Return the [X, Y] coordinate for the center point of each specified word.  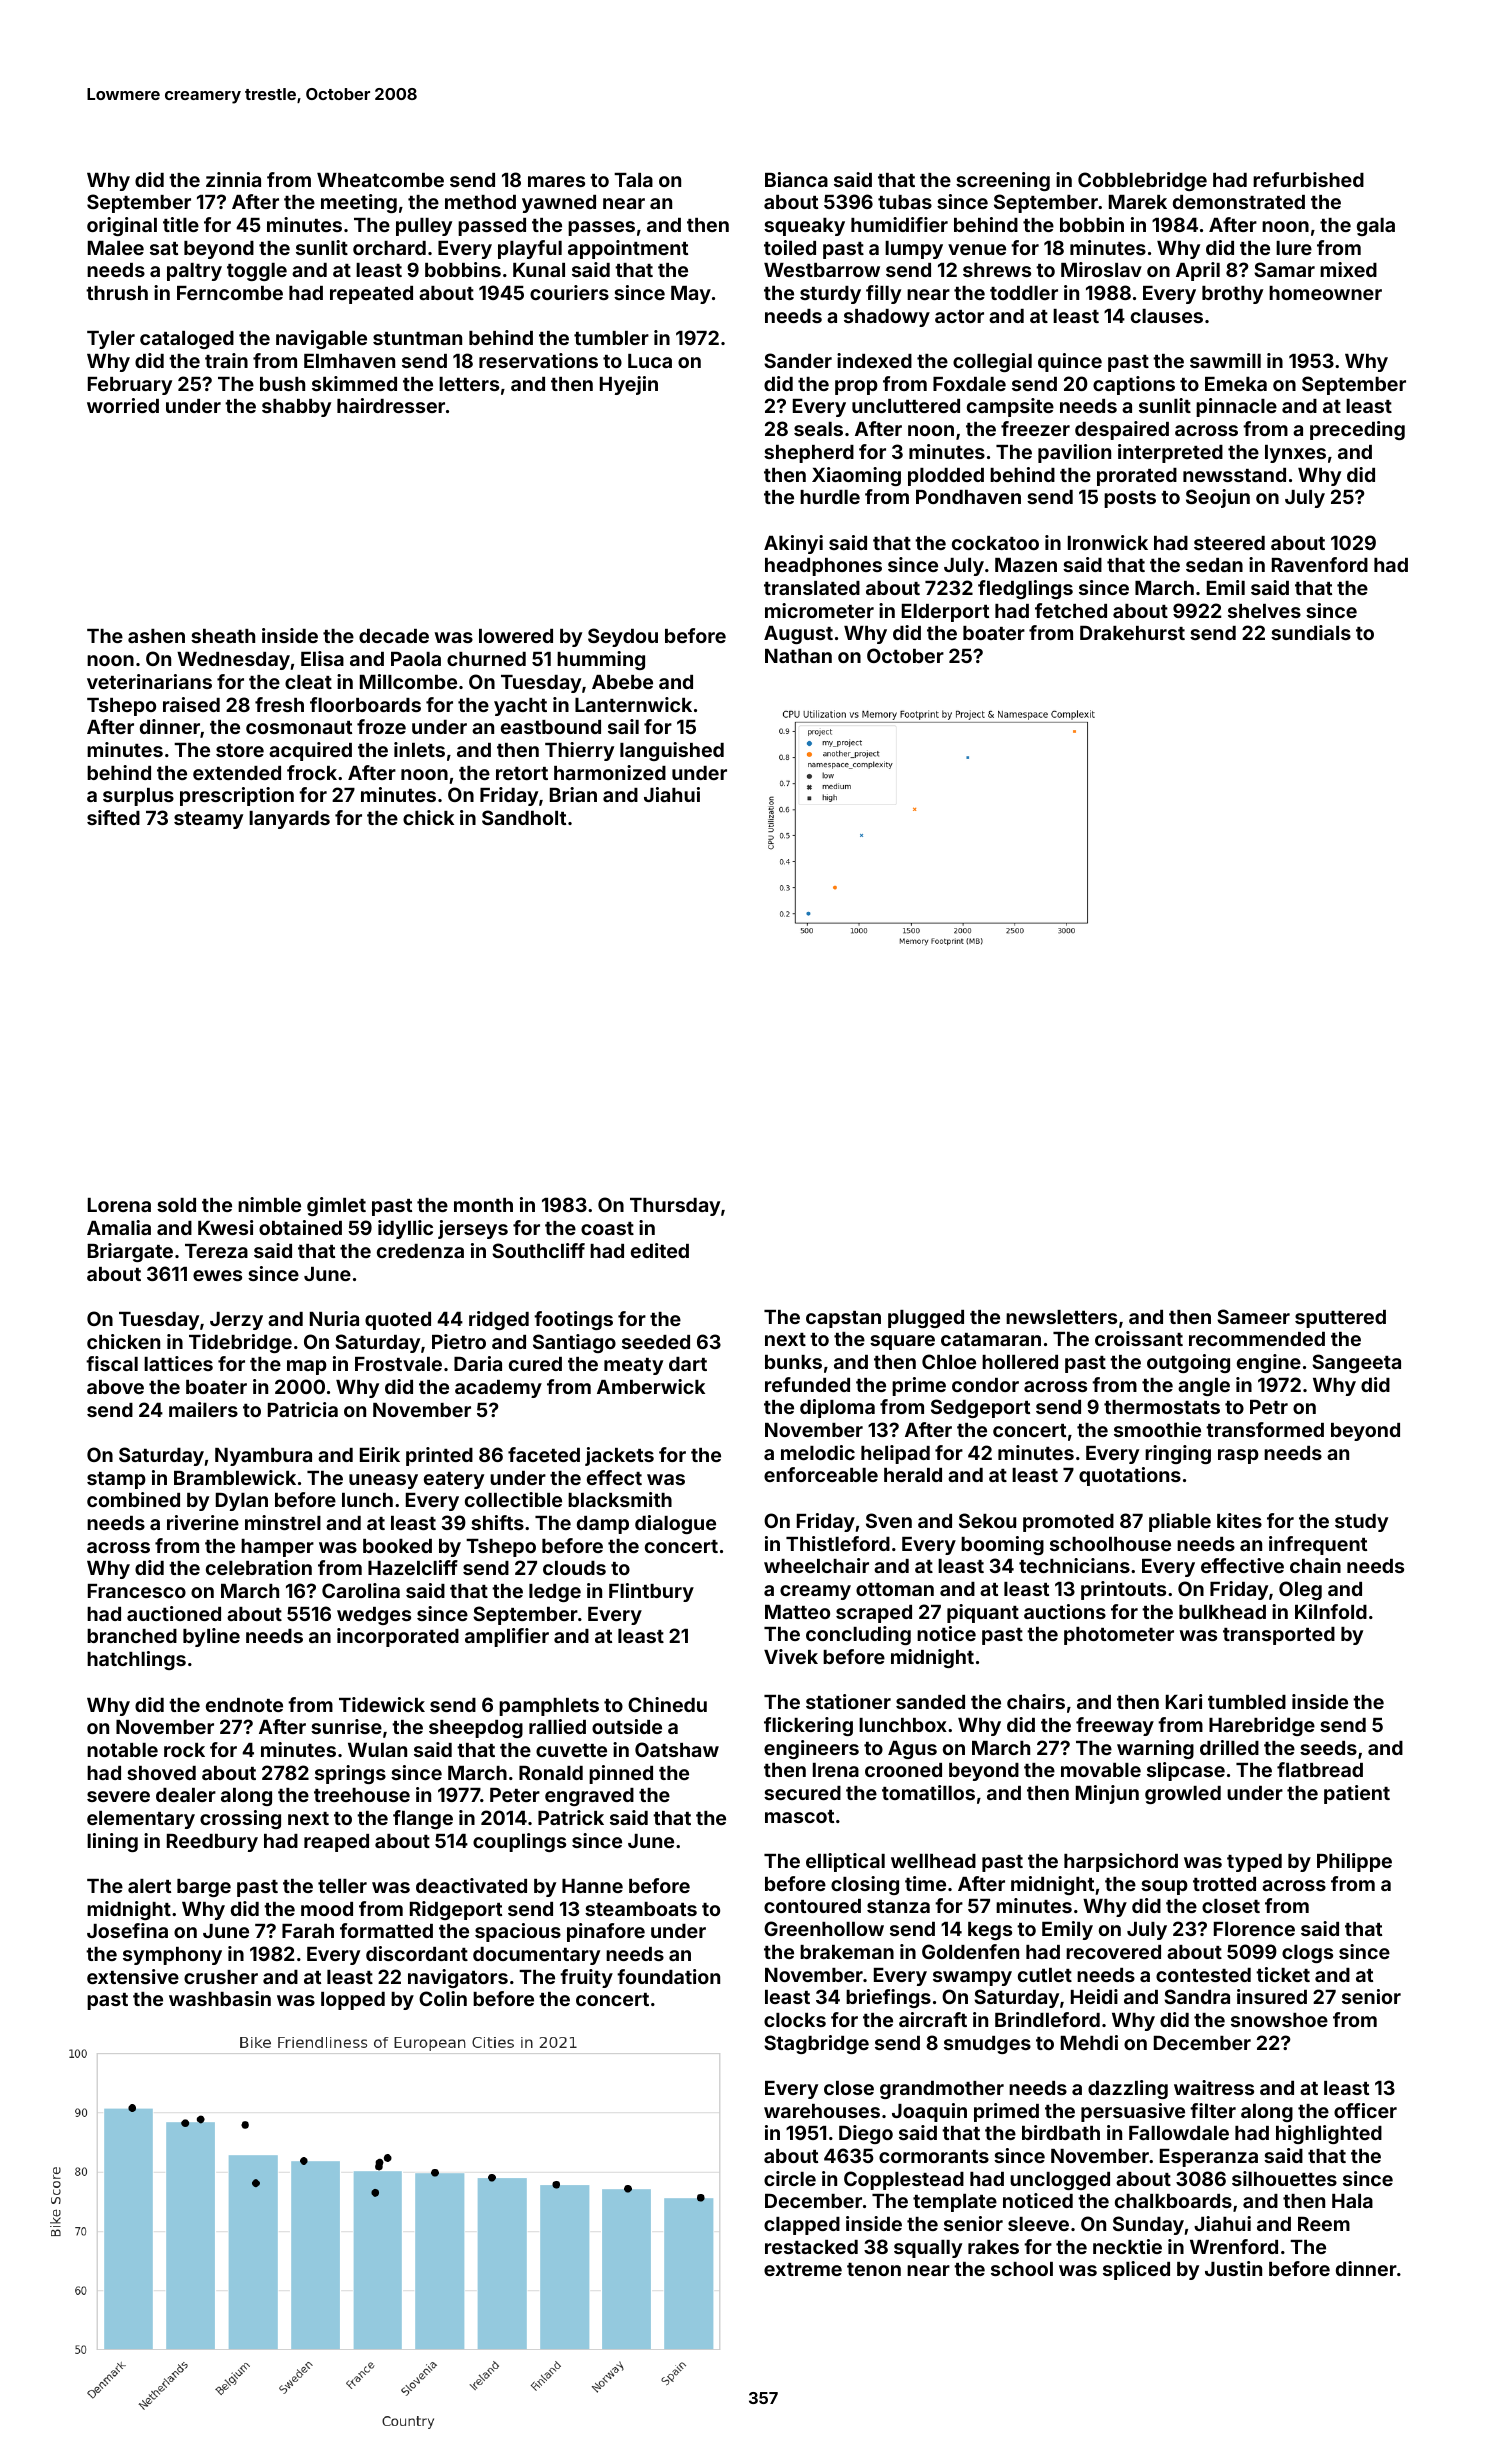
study [1361, 1523]
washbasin [220, 1998]
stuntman [417, 338]
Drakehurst [1132, 632]
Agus [912, 1750]
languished [672, 751]
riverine [203, 1522]
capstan [843, 1319]
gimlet [336, 1206]
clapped [802, 2226]
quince [1070, 362]
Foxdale [969, 384]
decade [394, 636]
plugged [926, 1319]
